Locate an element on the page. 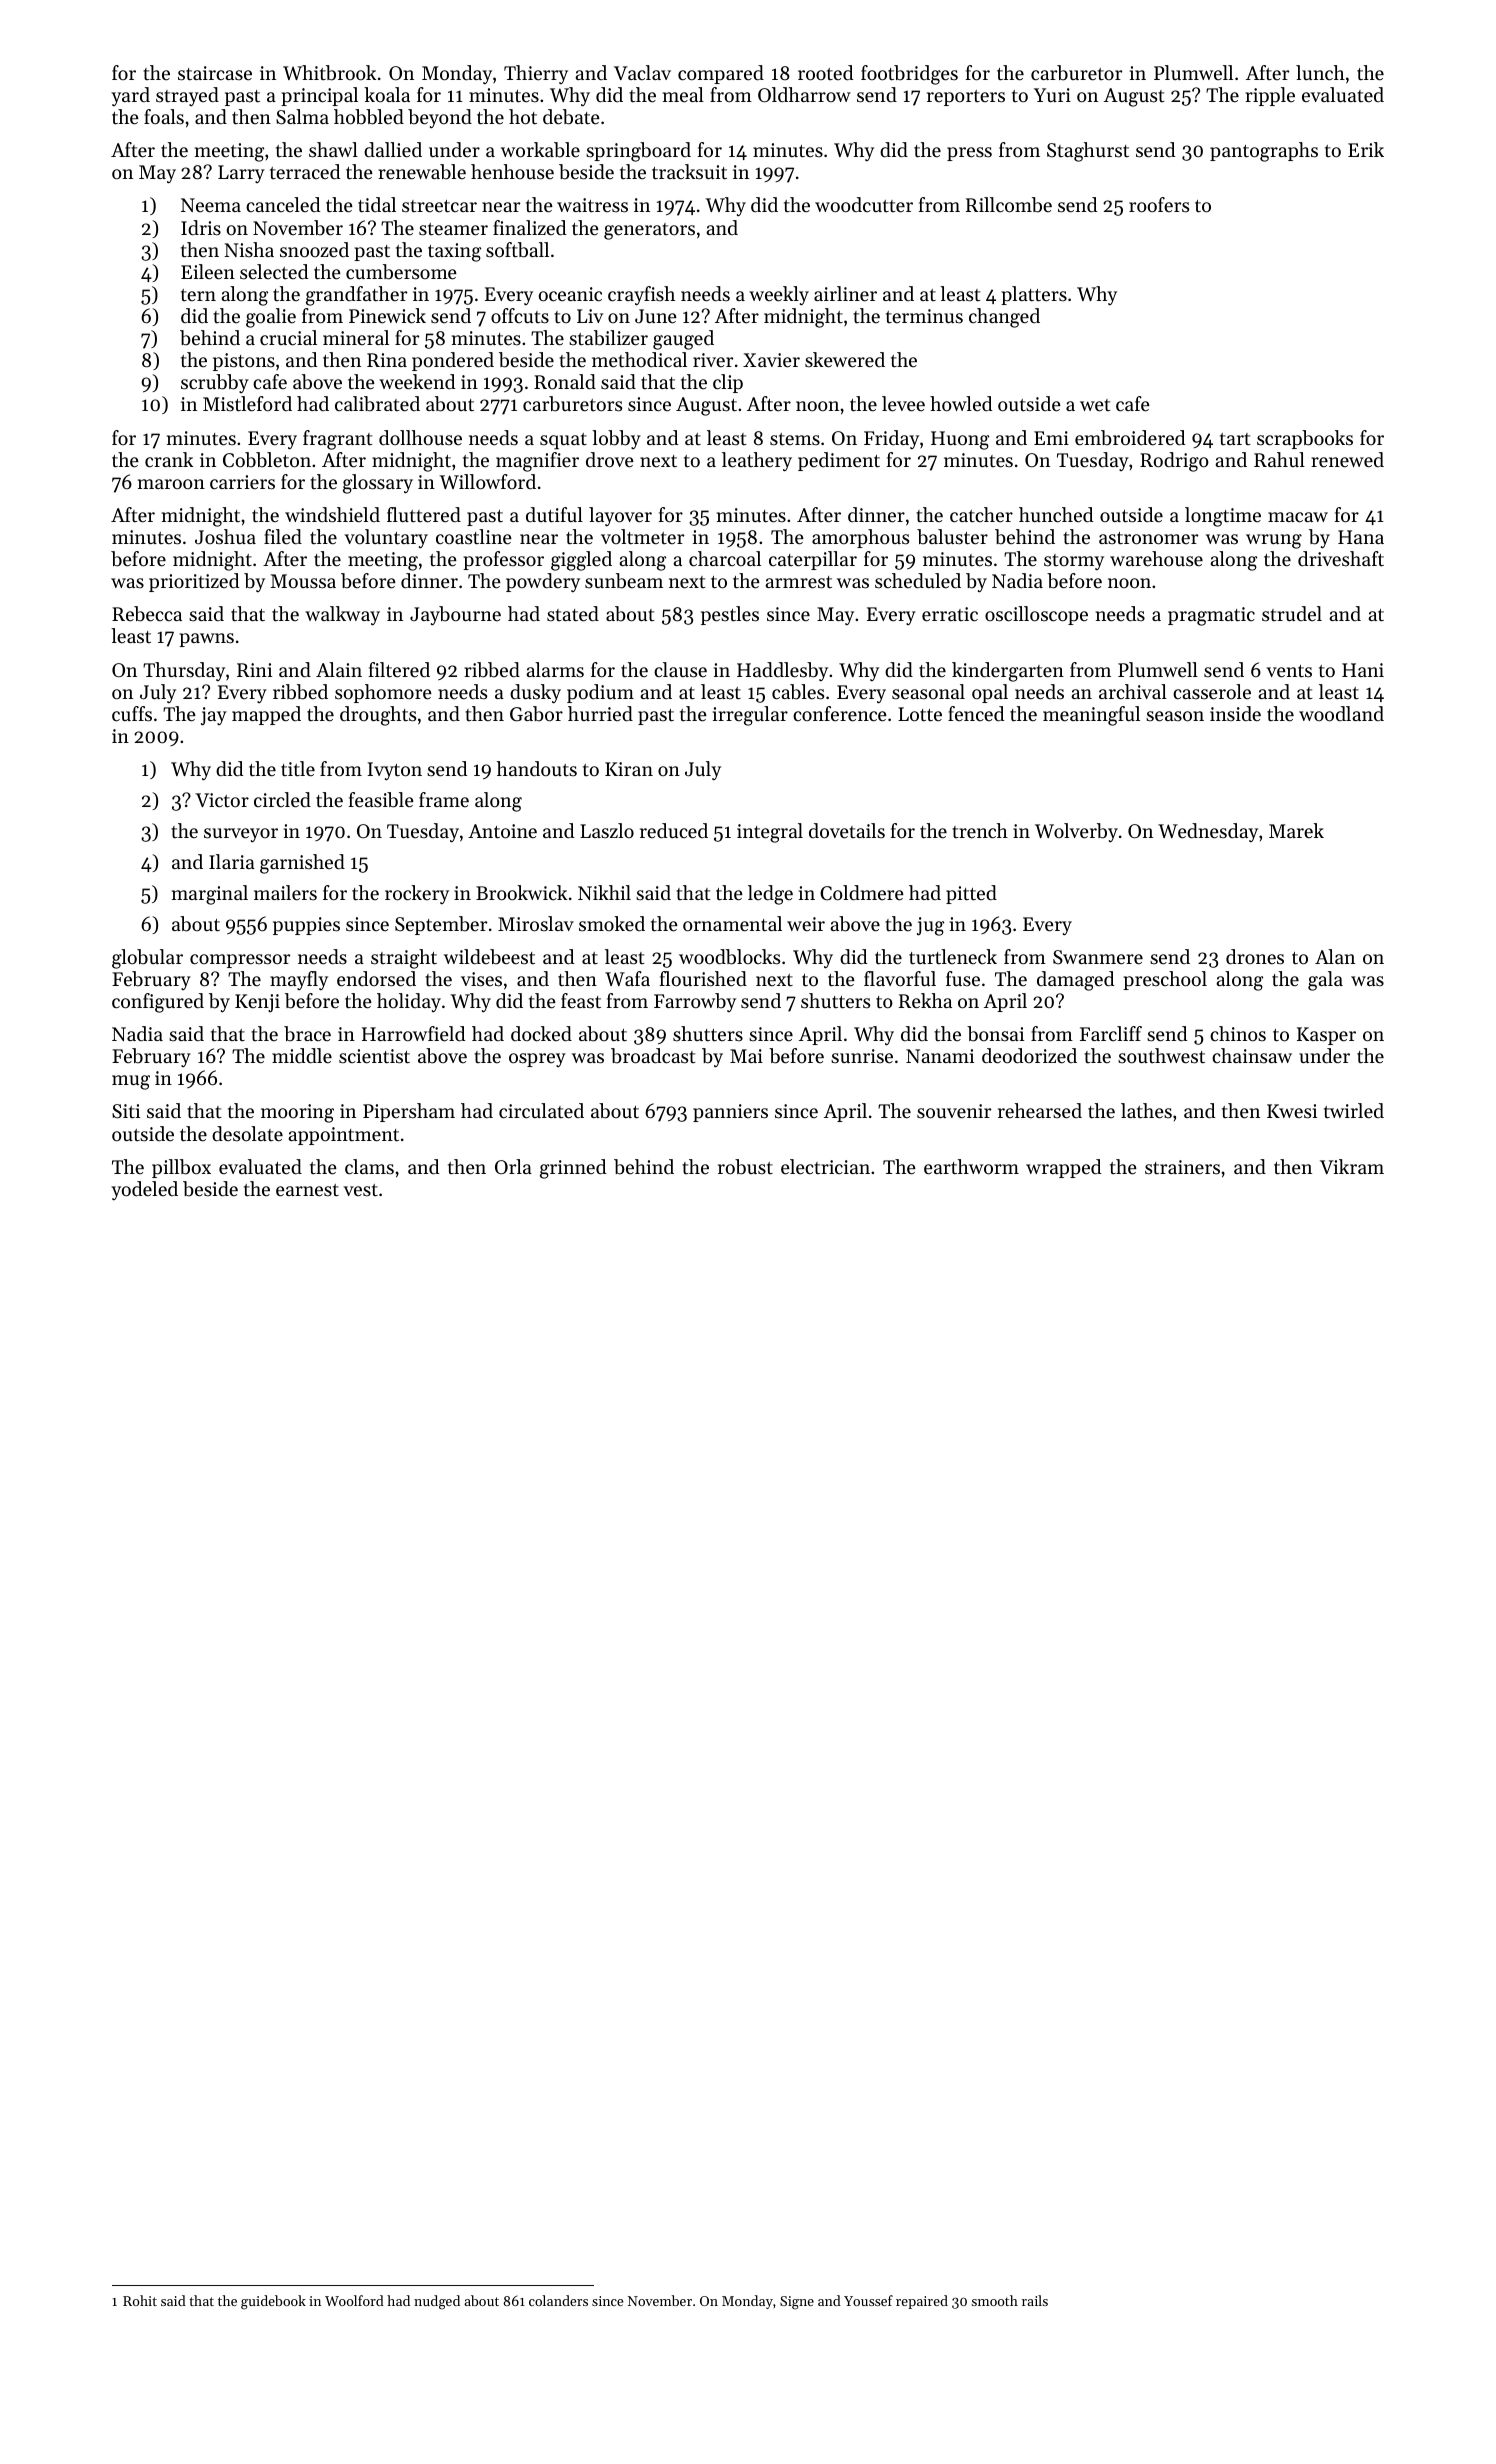 The width and height of the document is (1496, 2464). Moussa is located at coordinates (303, 581).
